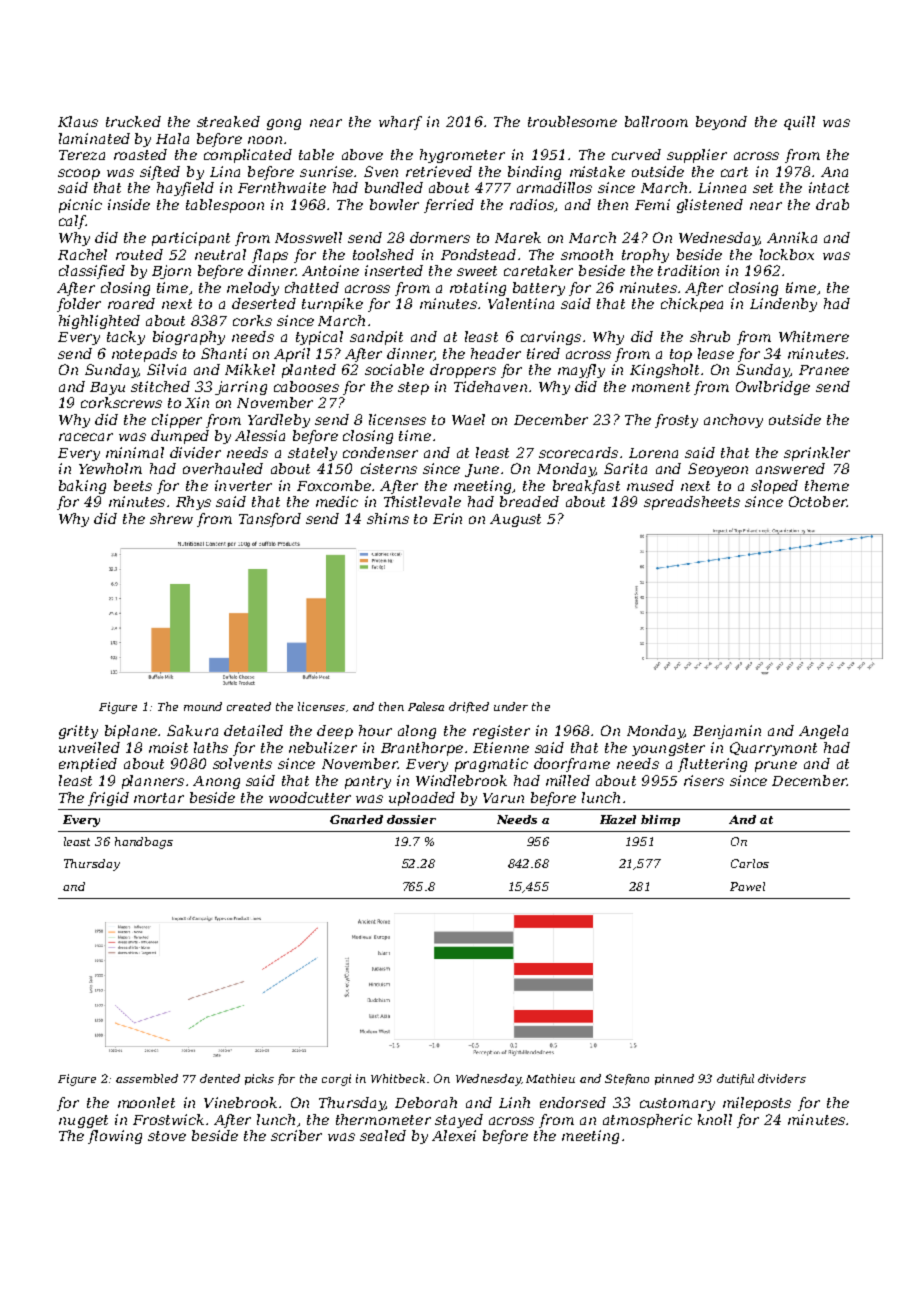 This document has height=1316, width=908. What do you see at coordinates (721, 123) in the document?
I see `beyond` at bounding box center [721, 123].
